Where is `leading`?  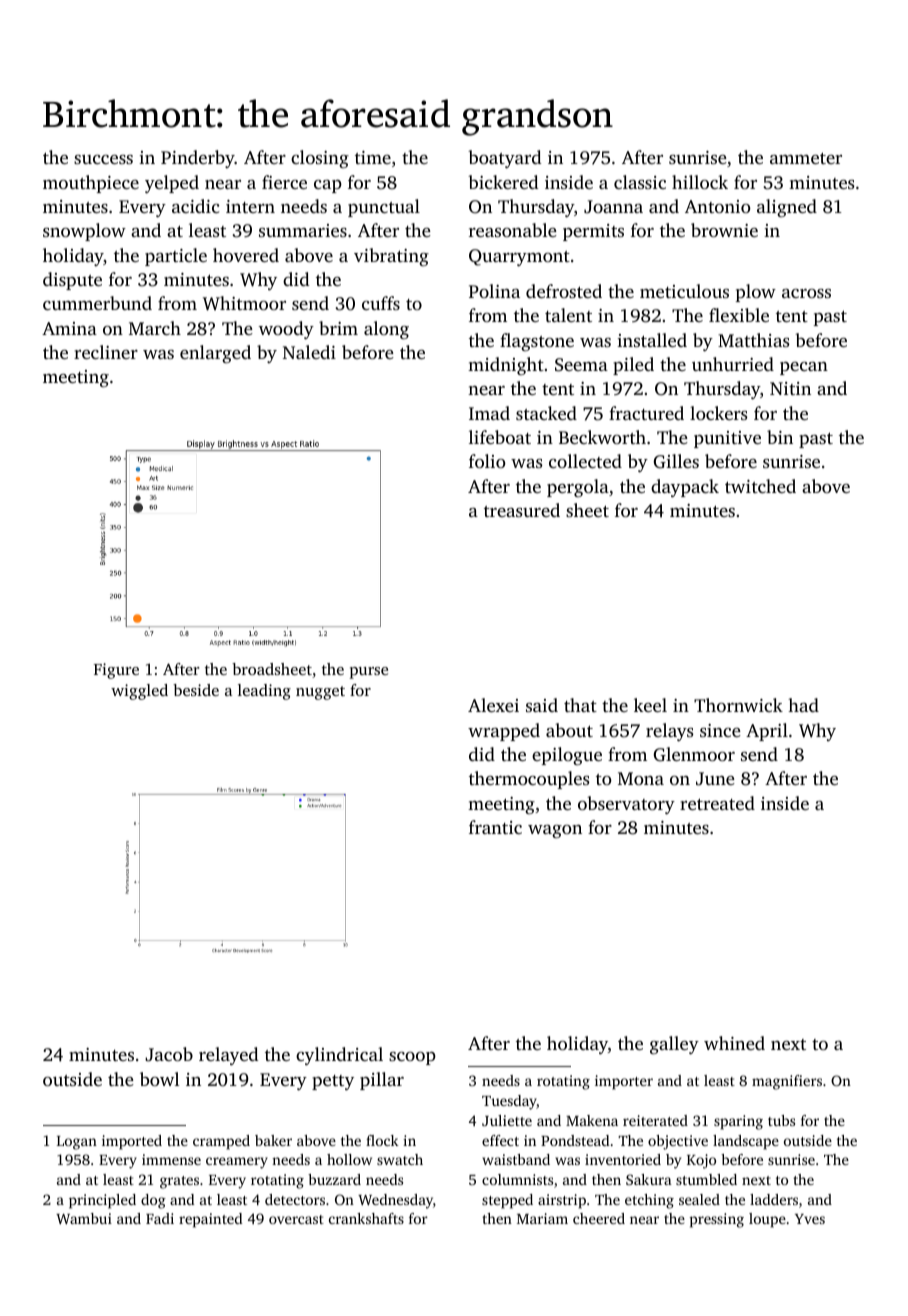
leading is located at coordinates (264, 692).
